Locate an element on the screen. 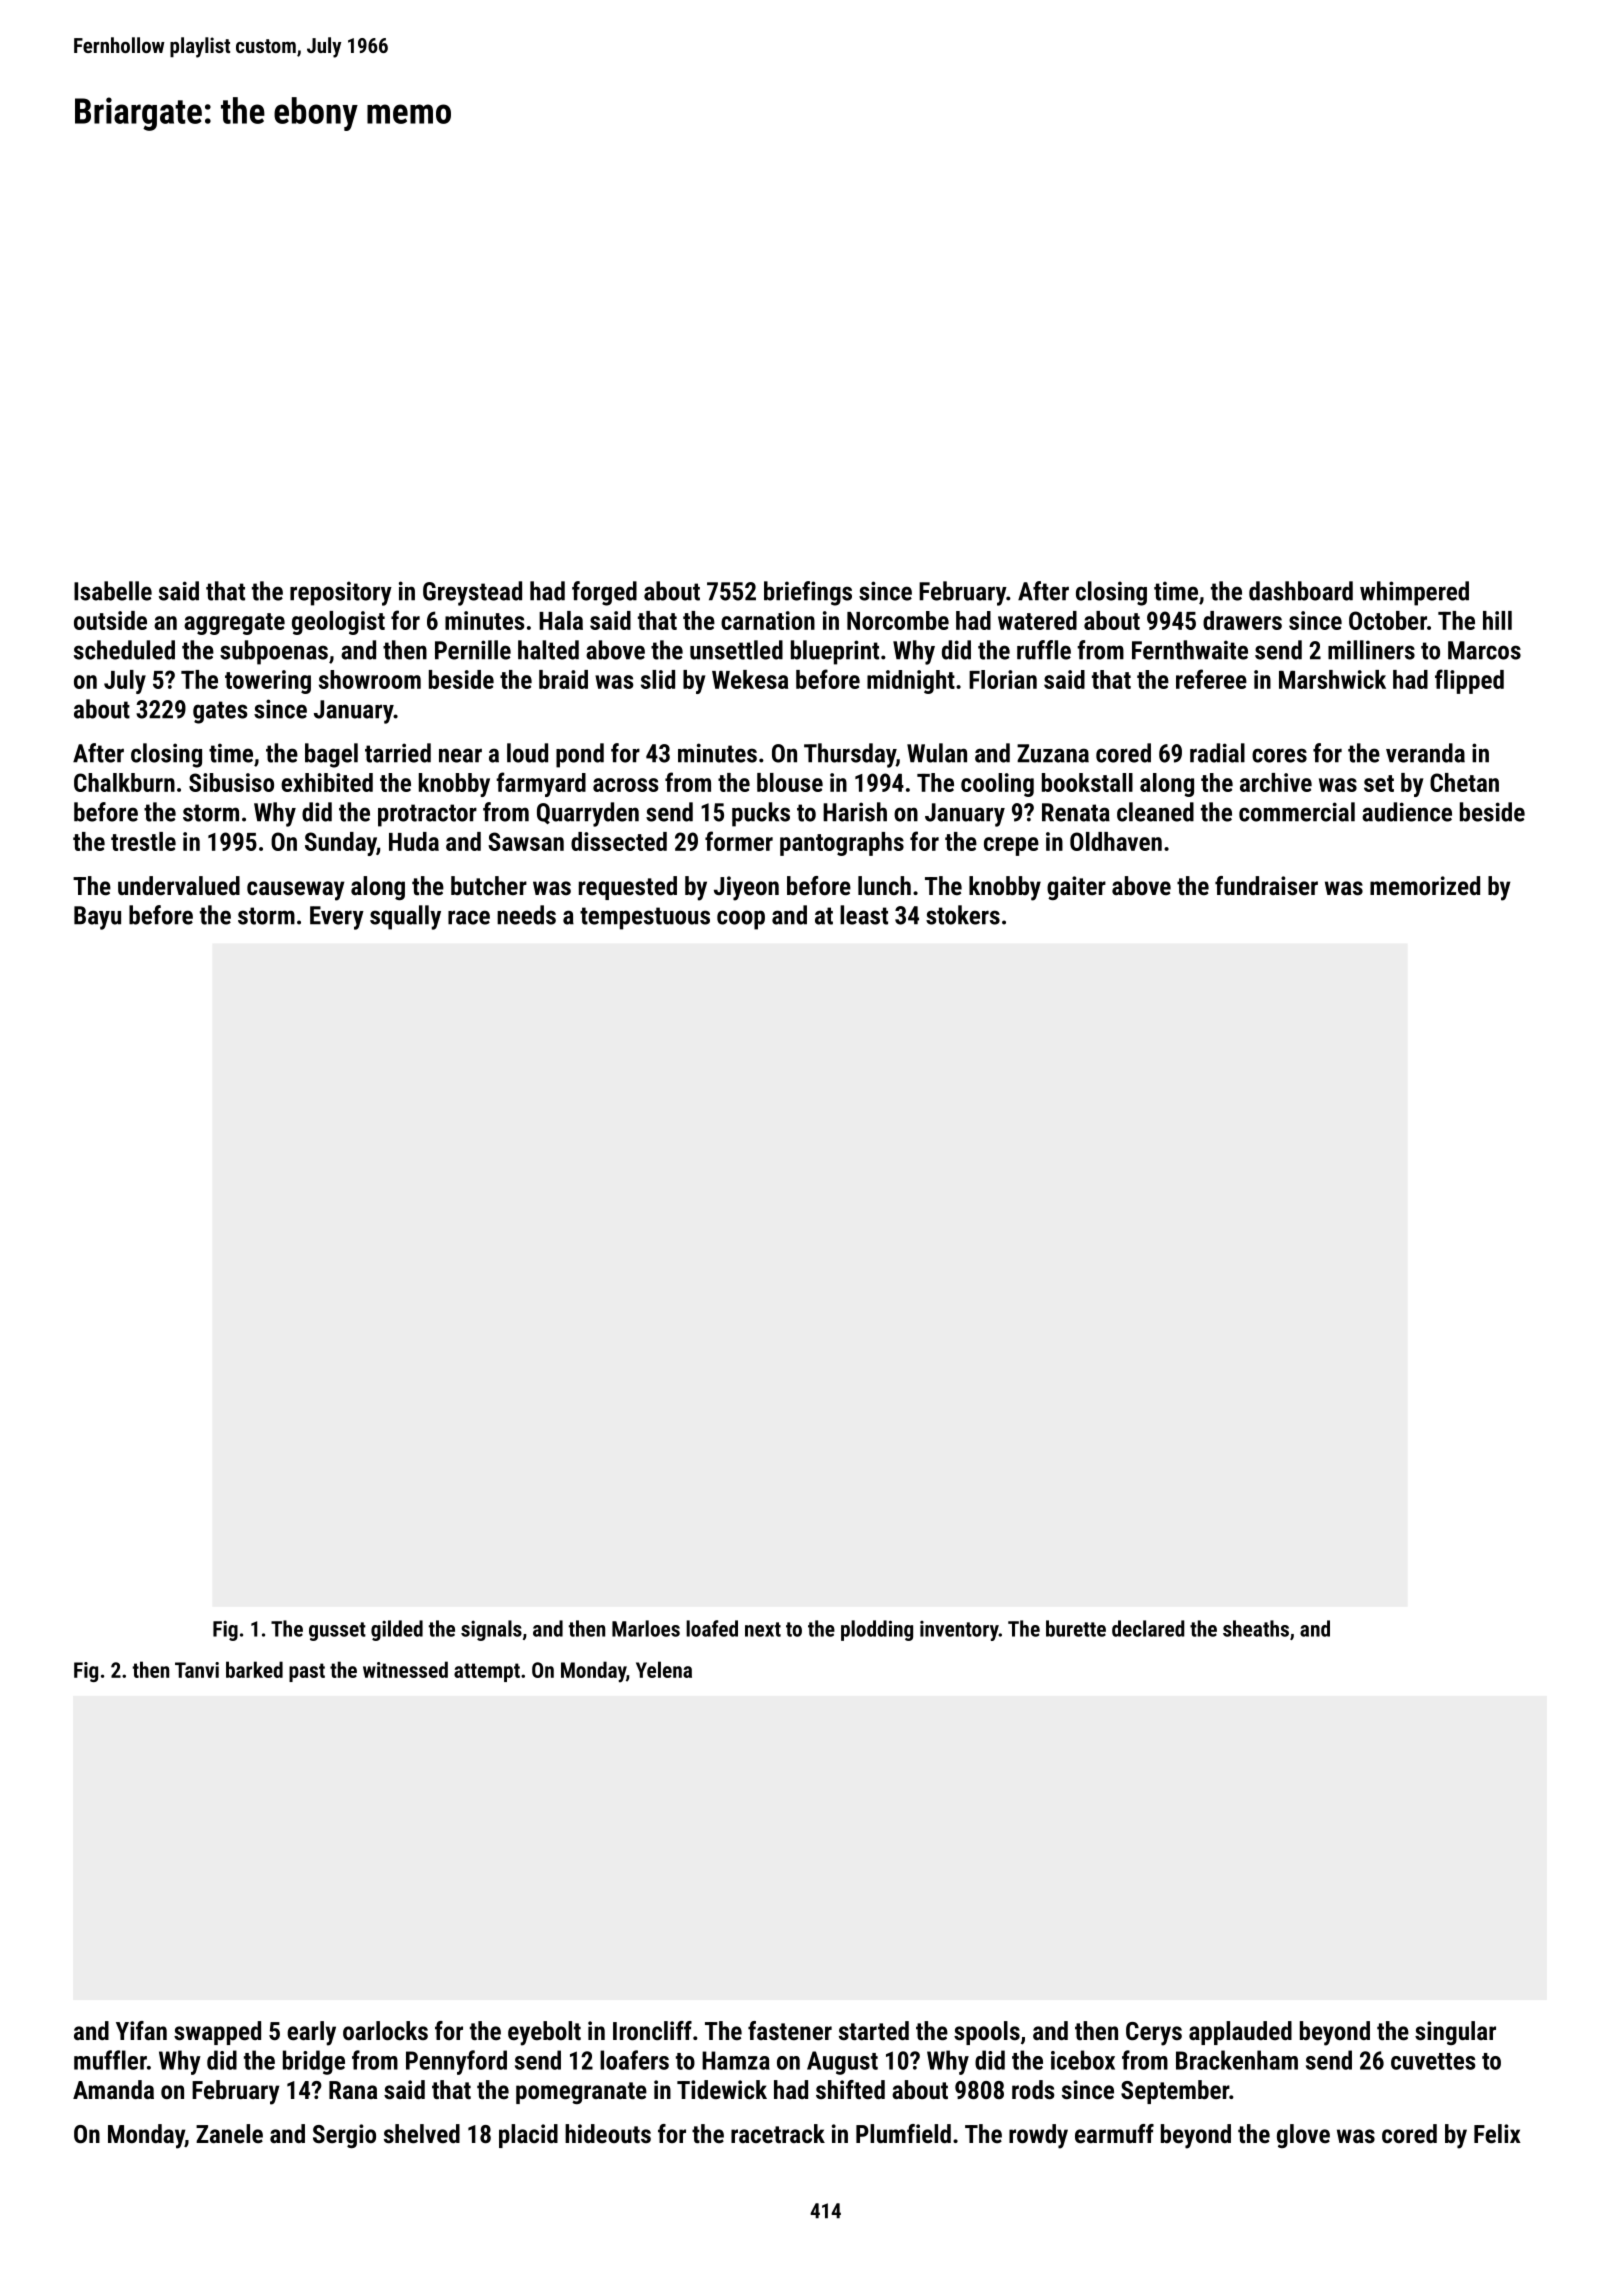  commercial is located at coordinates (1297, 812).
